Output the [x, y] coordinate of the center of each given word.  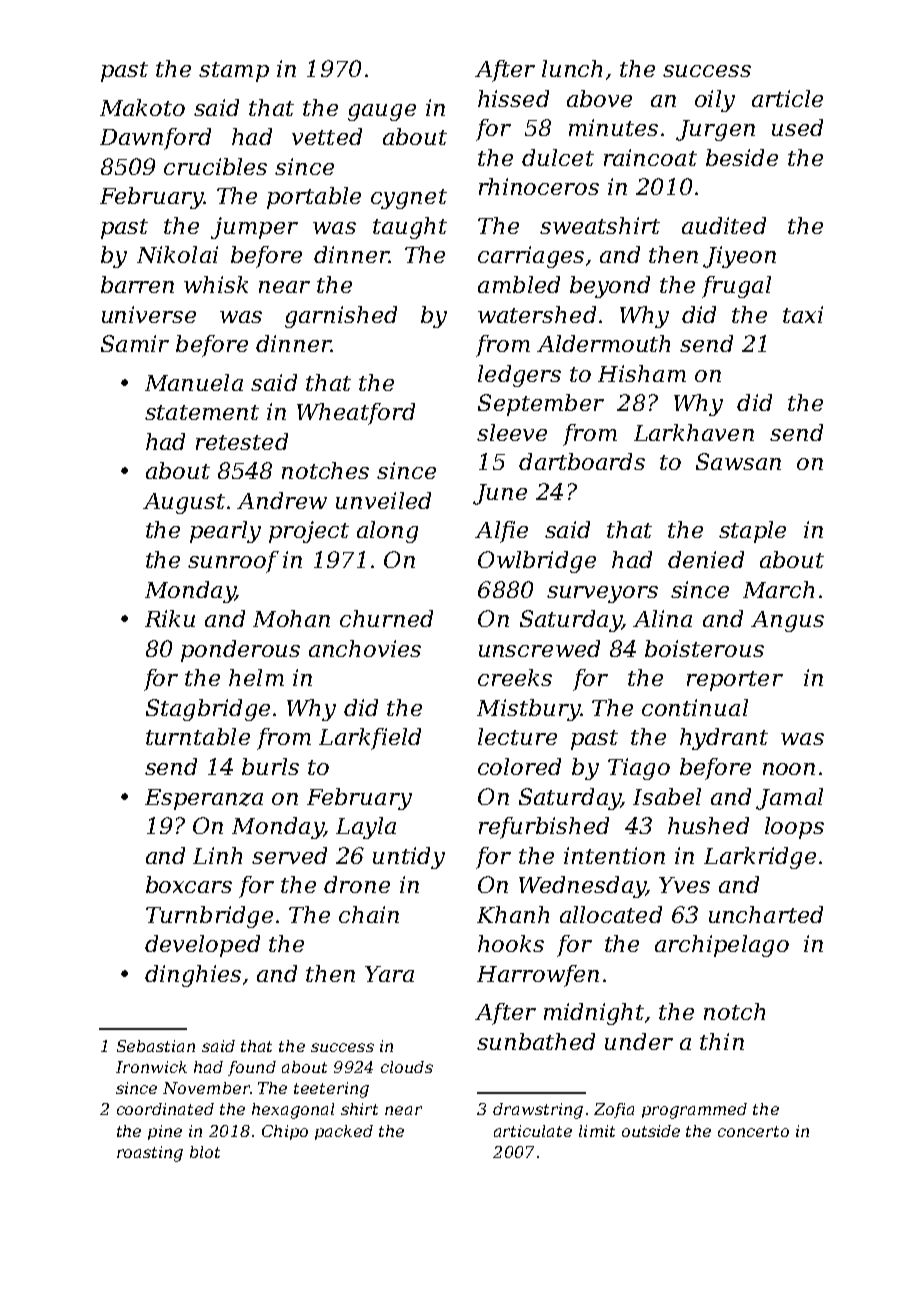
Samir [135, 343]
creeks [515, 677]
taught [410, 228]
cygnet [409, 199]
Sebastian [156, 1046]
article [787, 98]
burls [270, 766]
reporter [735, 681]
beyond [610, 287]
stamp [234, 72]
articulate [533, 1131]
